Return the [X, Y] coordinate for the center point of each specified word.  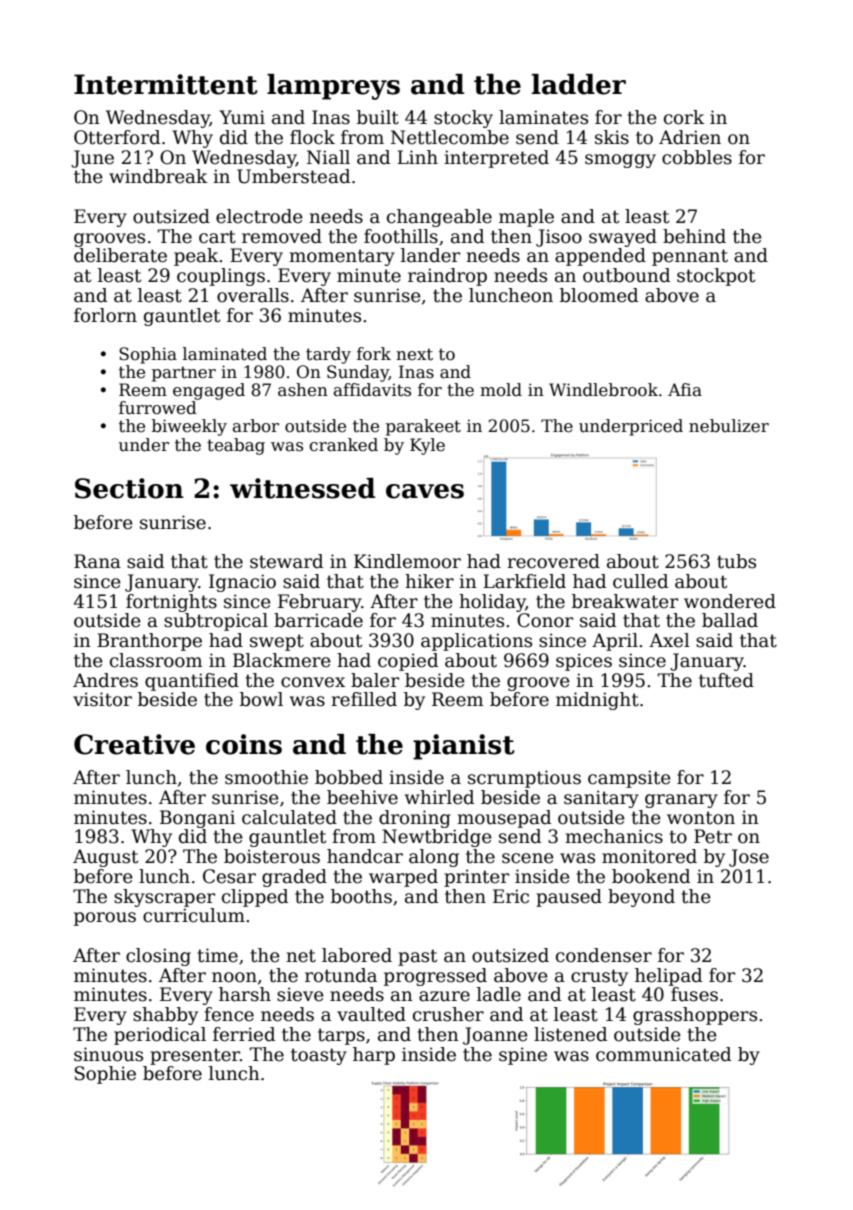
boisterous [272, 856]
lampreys [333, 87]
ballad [730, 620]
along [434, 858]
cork [684, 117]
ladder [579, 84]
